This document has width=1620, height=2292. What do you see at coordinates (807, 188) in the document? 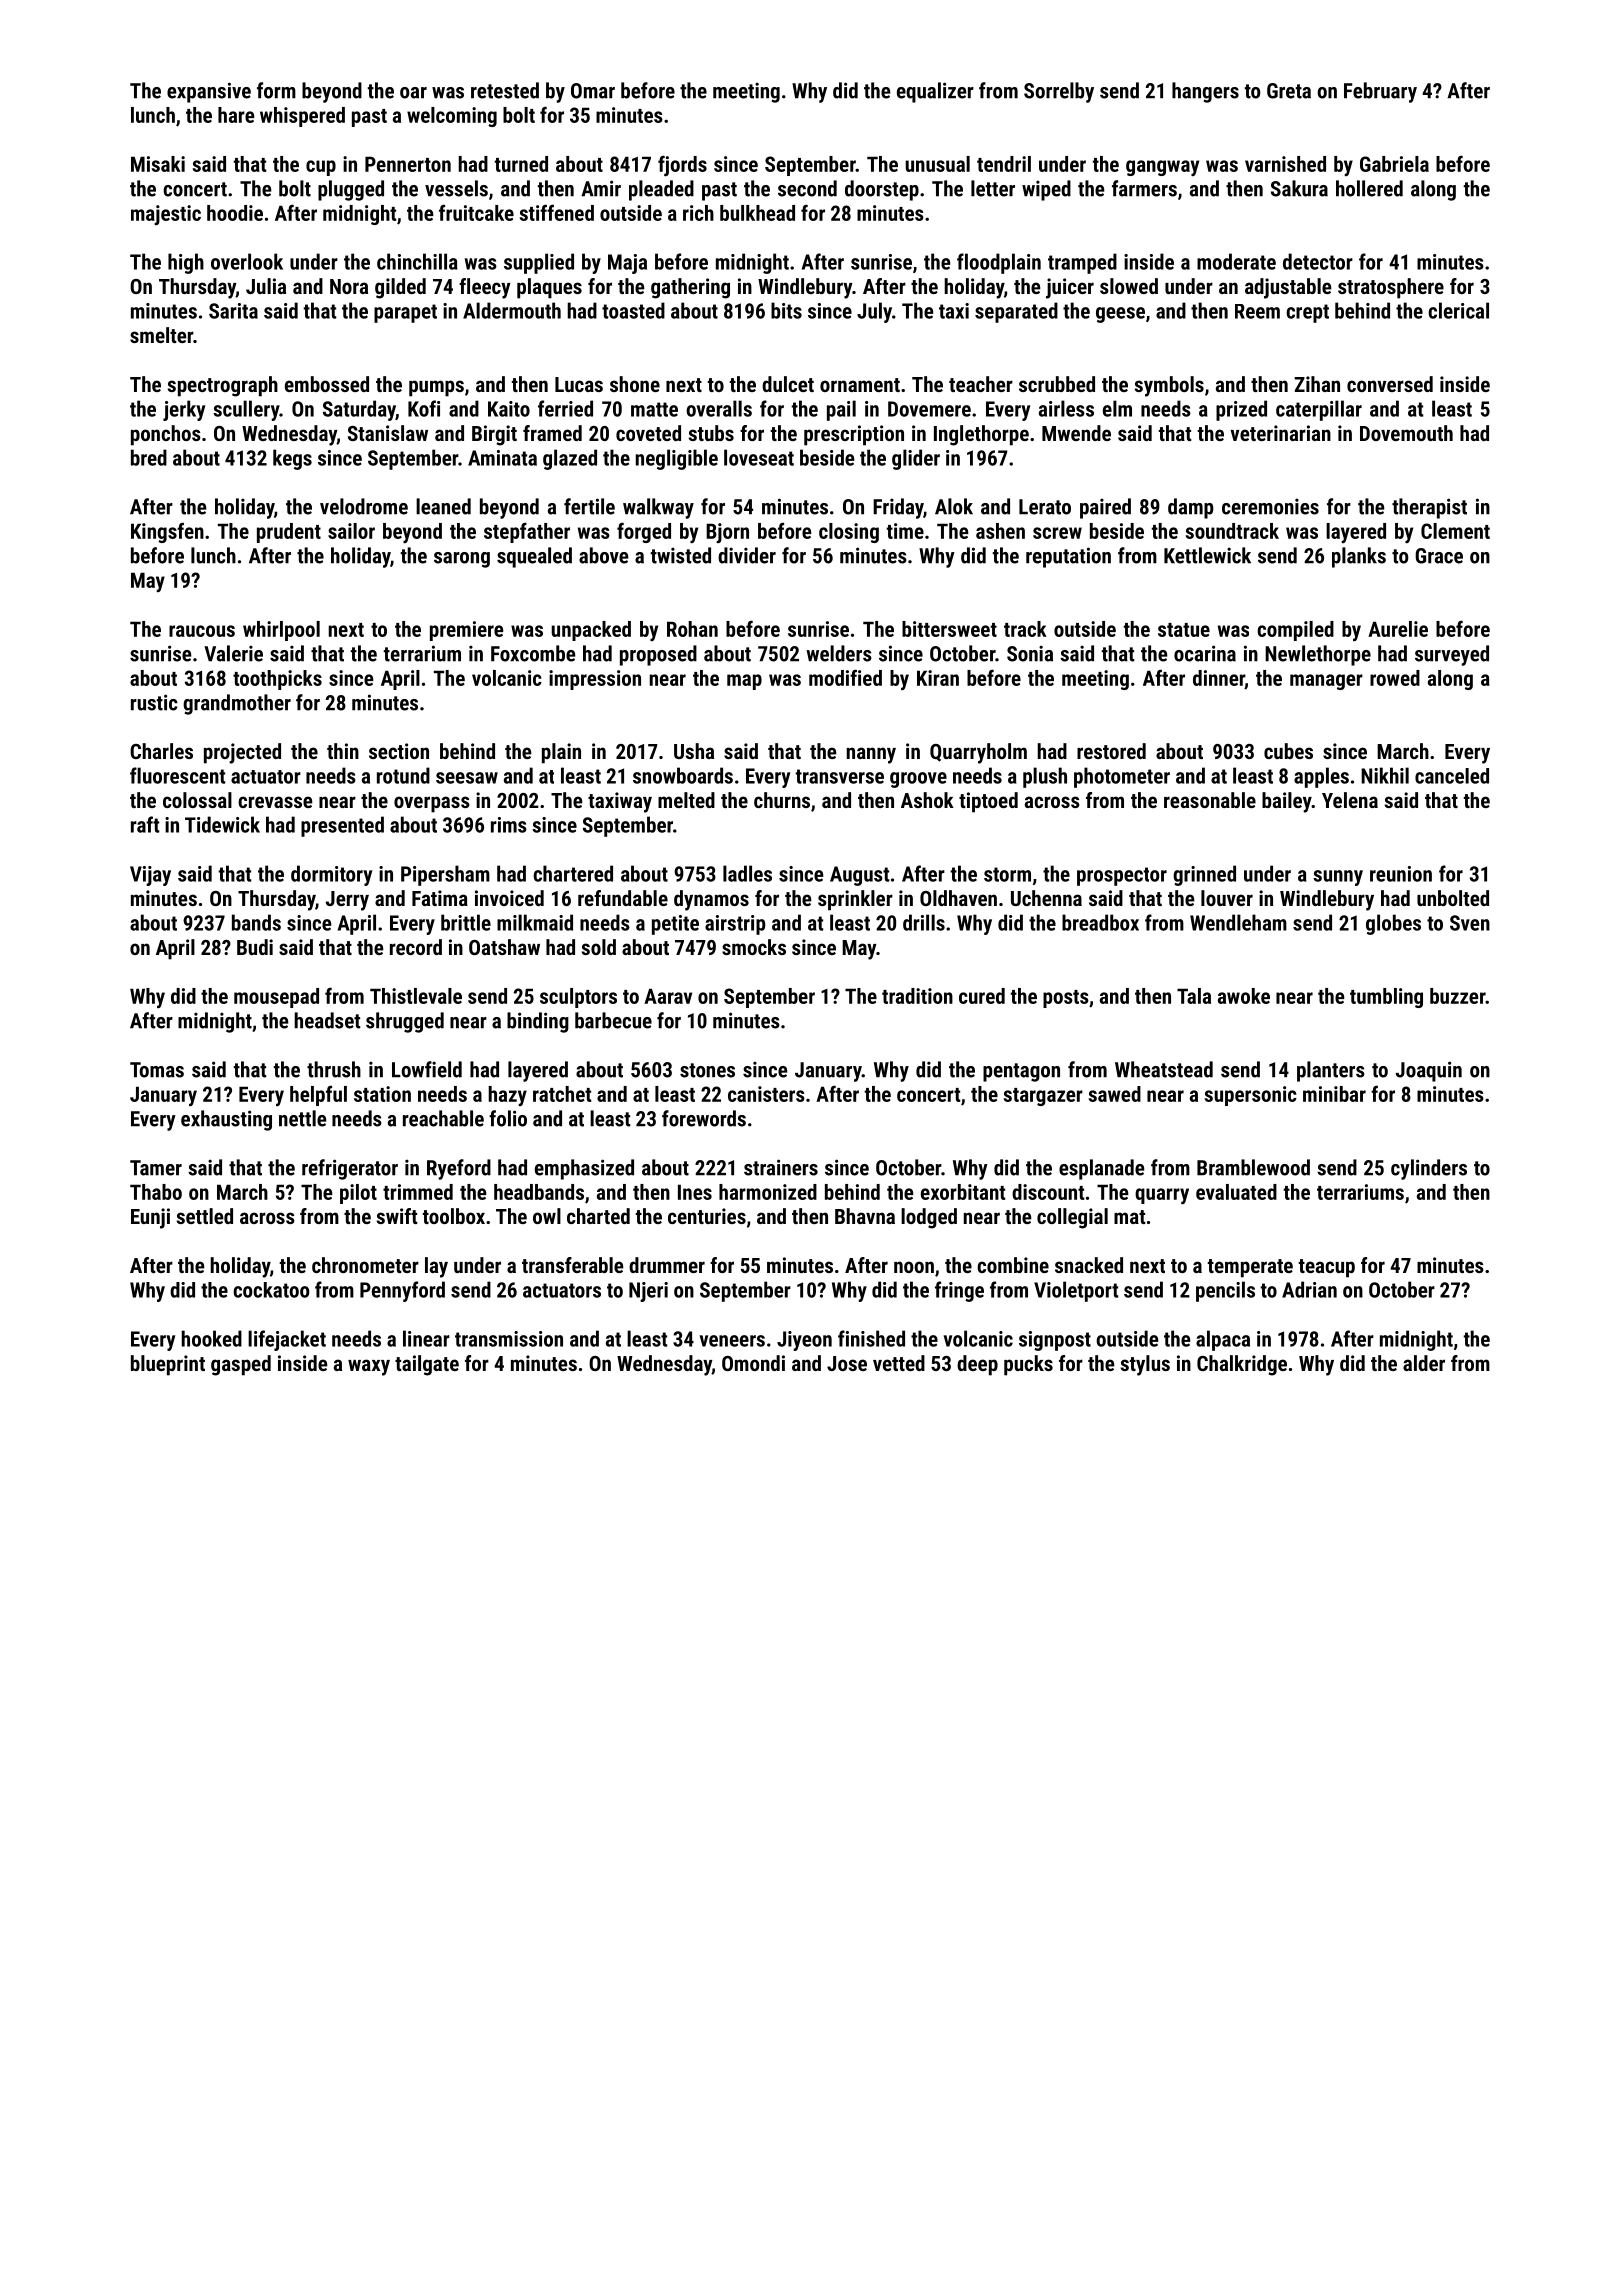
I see `second` at bounding box center [807, 188].
